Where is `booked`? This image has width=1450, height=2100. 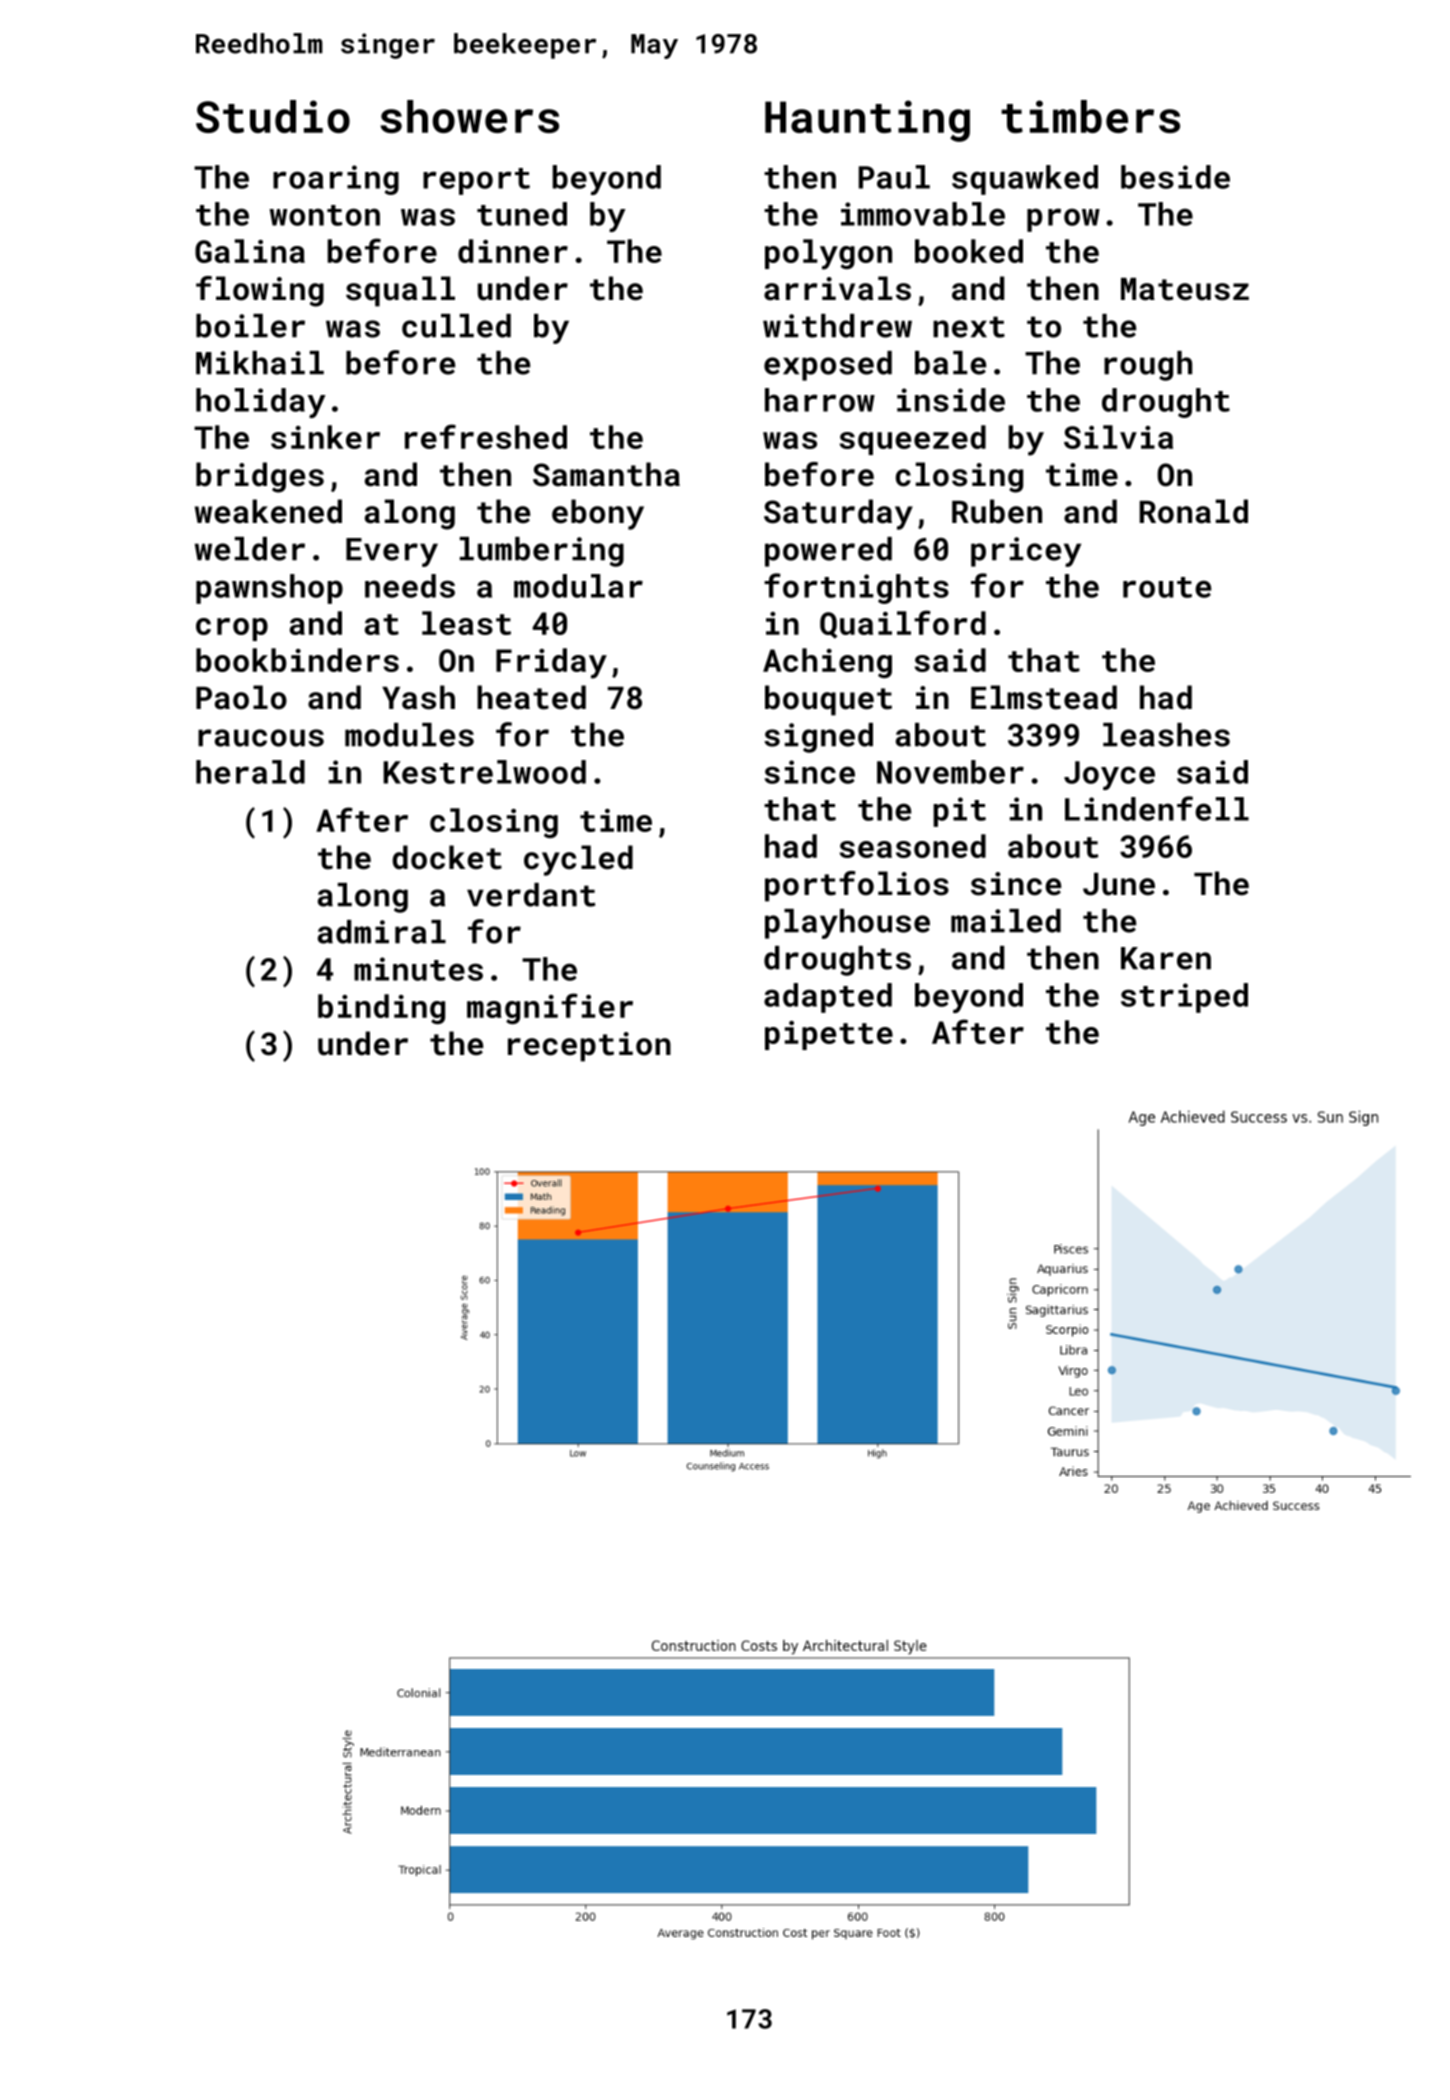
booked is located at coordinates (969, 251).
